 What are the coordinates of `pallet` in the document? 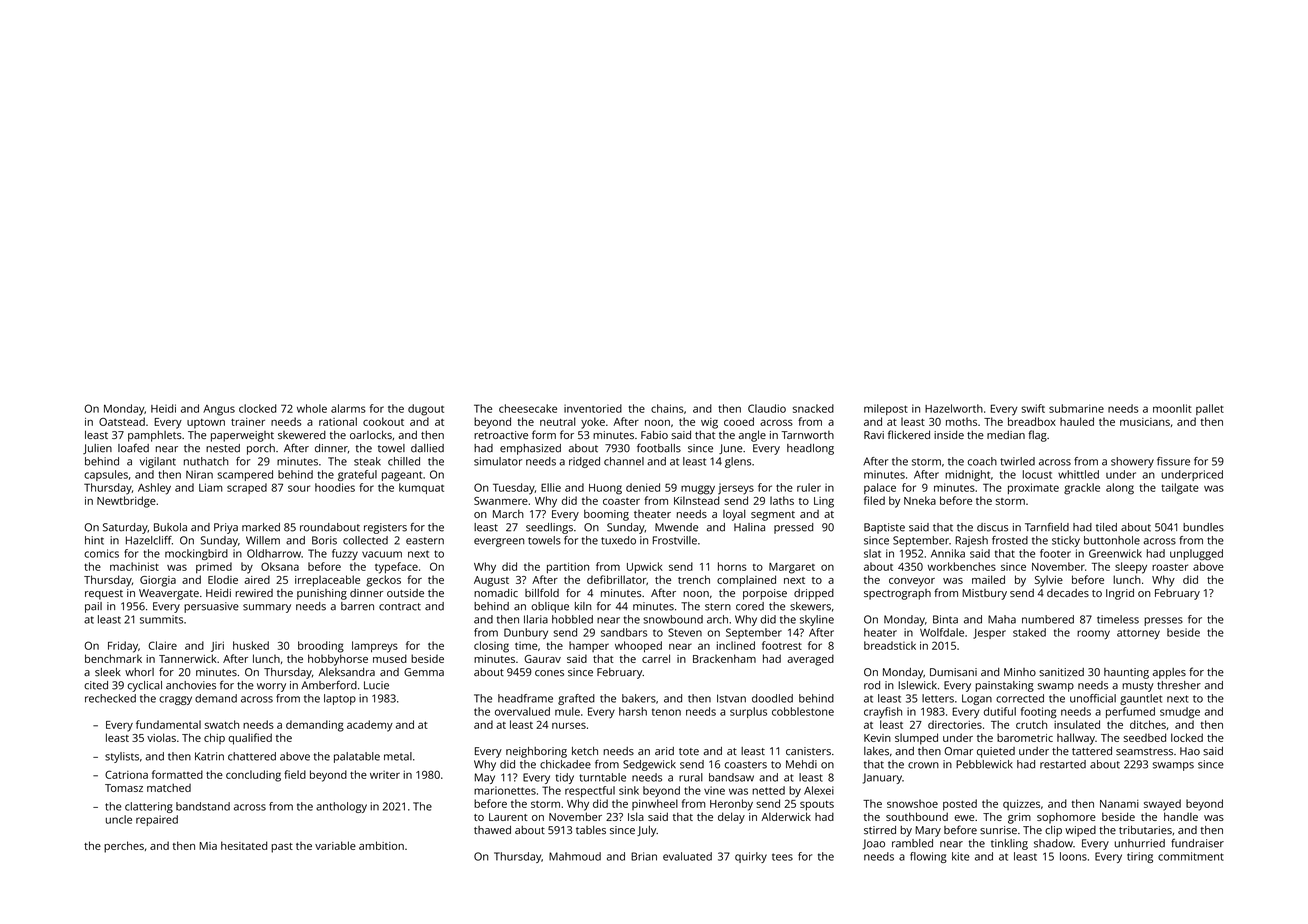 It's located at (1210, 409).
